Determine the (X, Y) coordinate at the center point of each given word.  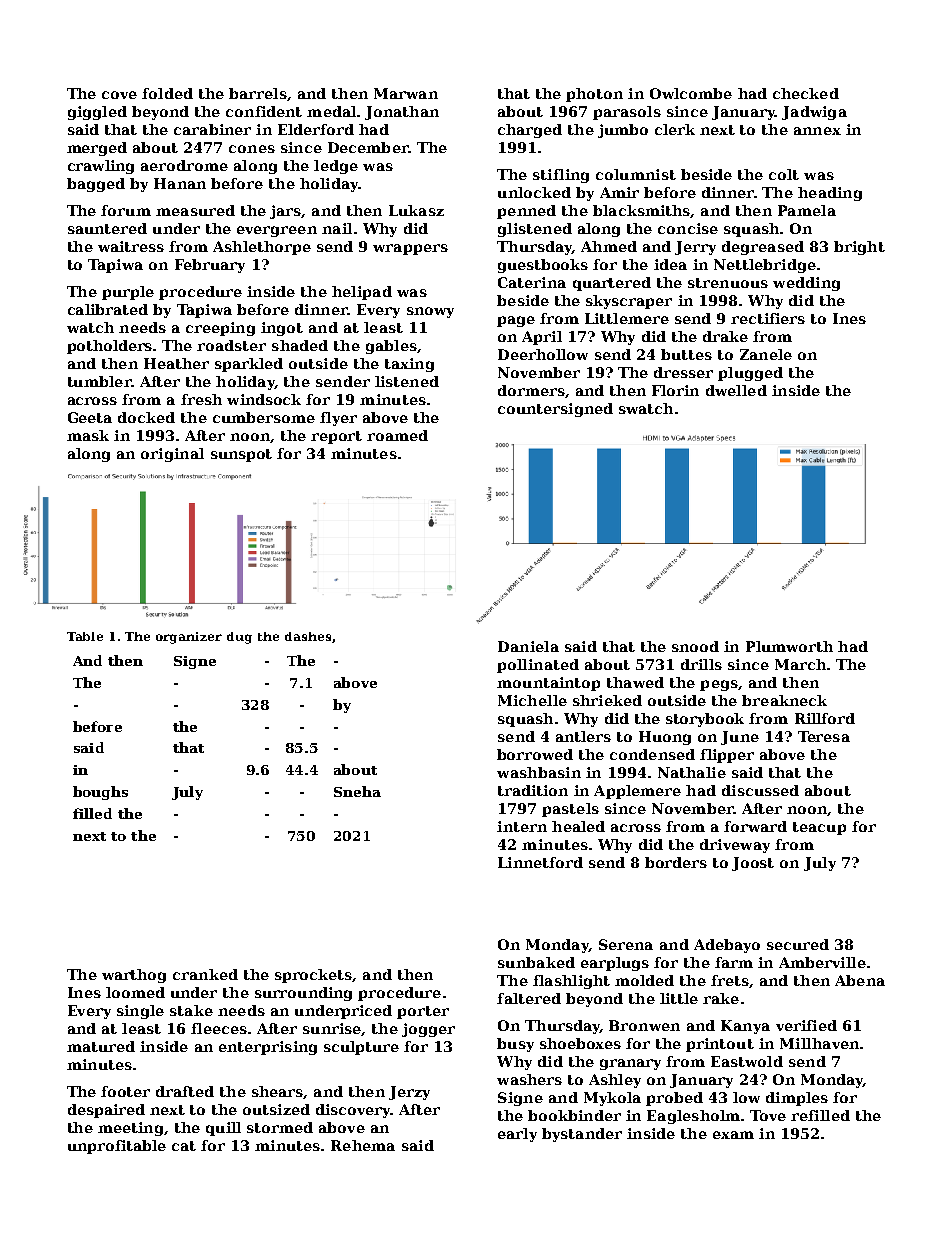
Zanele (766, 354)
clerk (675, 129)
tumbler (99, 381)
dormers (531, 390)
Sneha (357, 791)
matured (101, 1046)
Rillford (825, 718)
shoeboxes (580, 1043)
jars (285, 212)
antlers (583, 736)
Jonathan (402, 113)
